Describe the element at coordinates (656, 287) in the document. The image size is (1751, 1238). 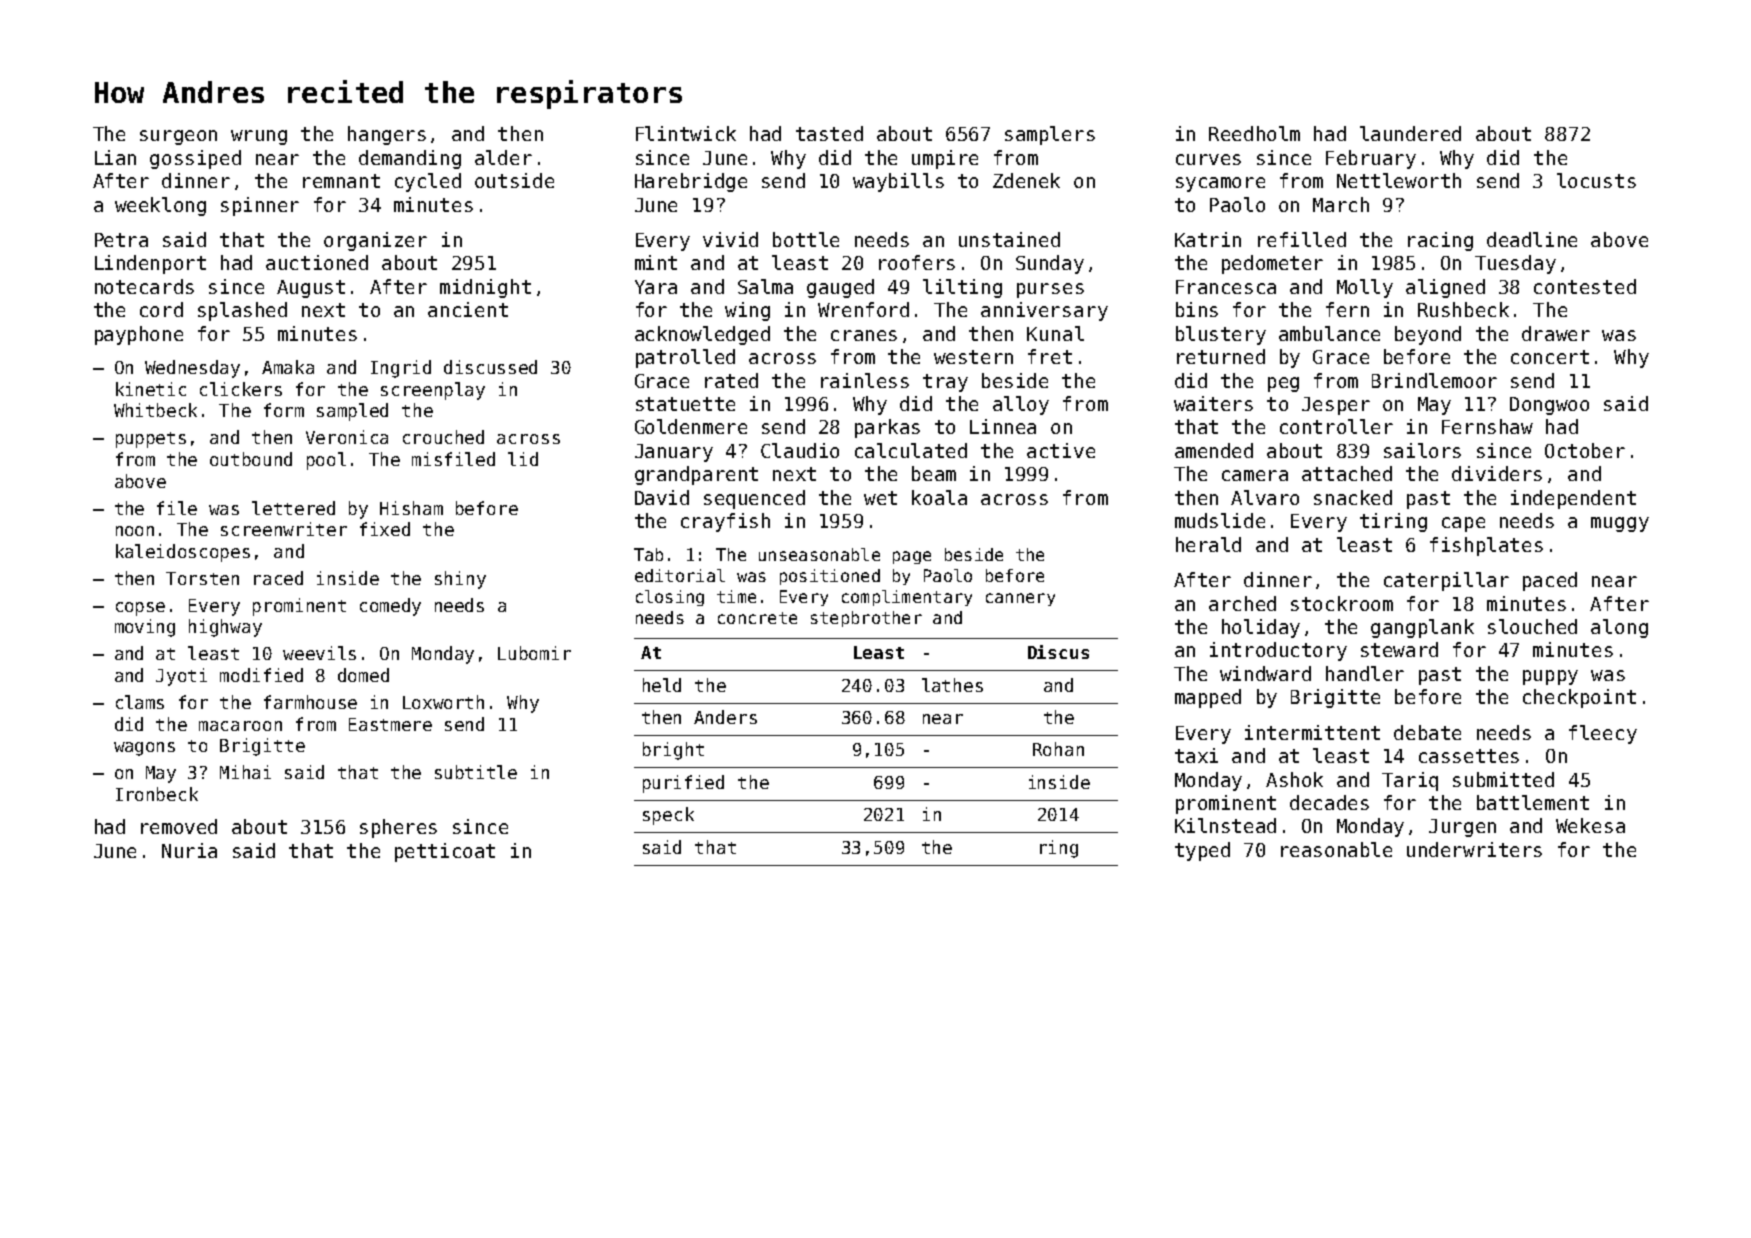
I see `Yara` at that location.
